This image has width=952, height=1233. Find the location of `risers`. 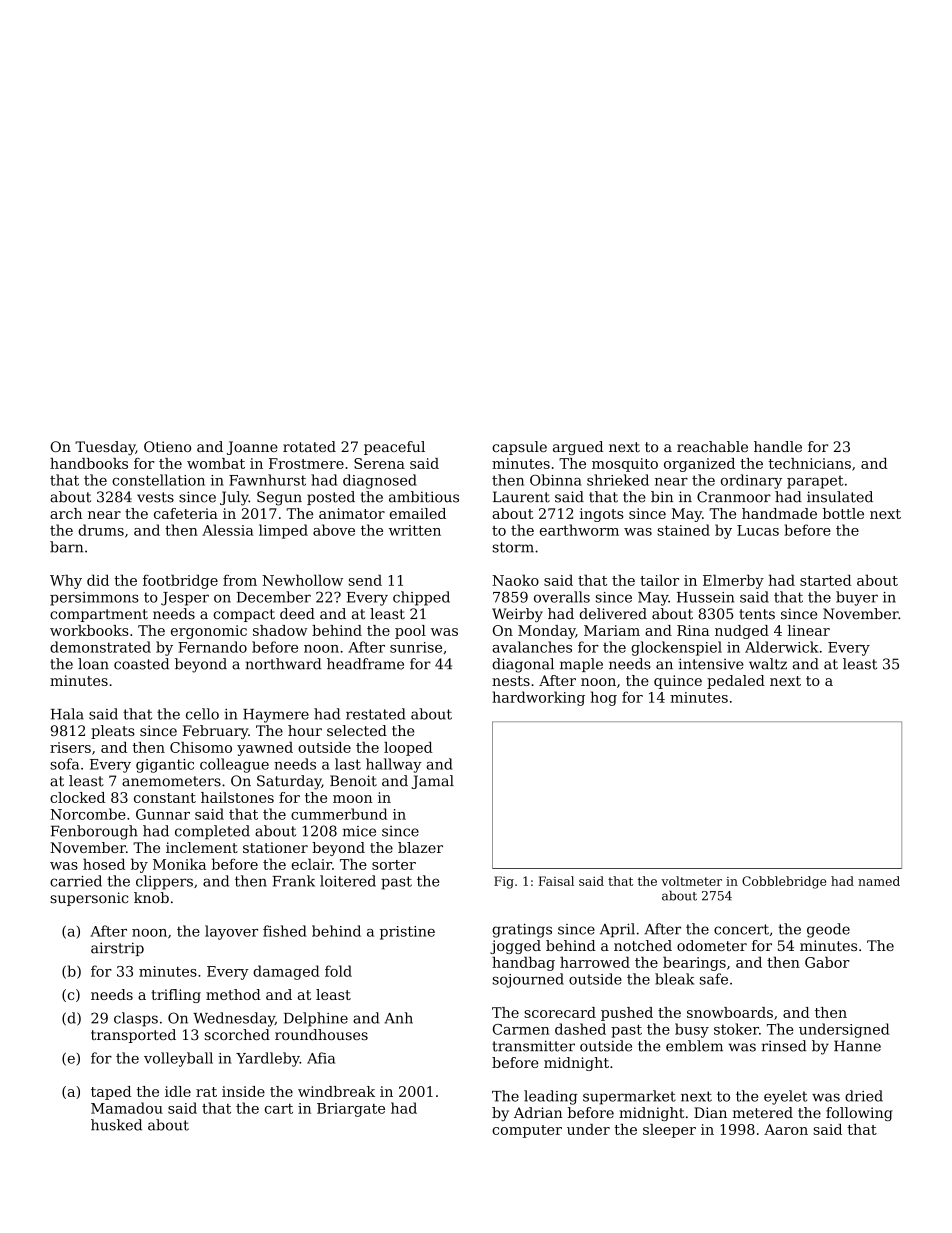

risers is located at coordinates (70, 747).
